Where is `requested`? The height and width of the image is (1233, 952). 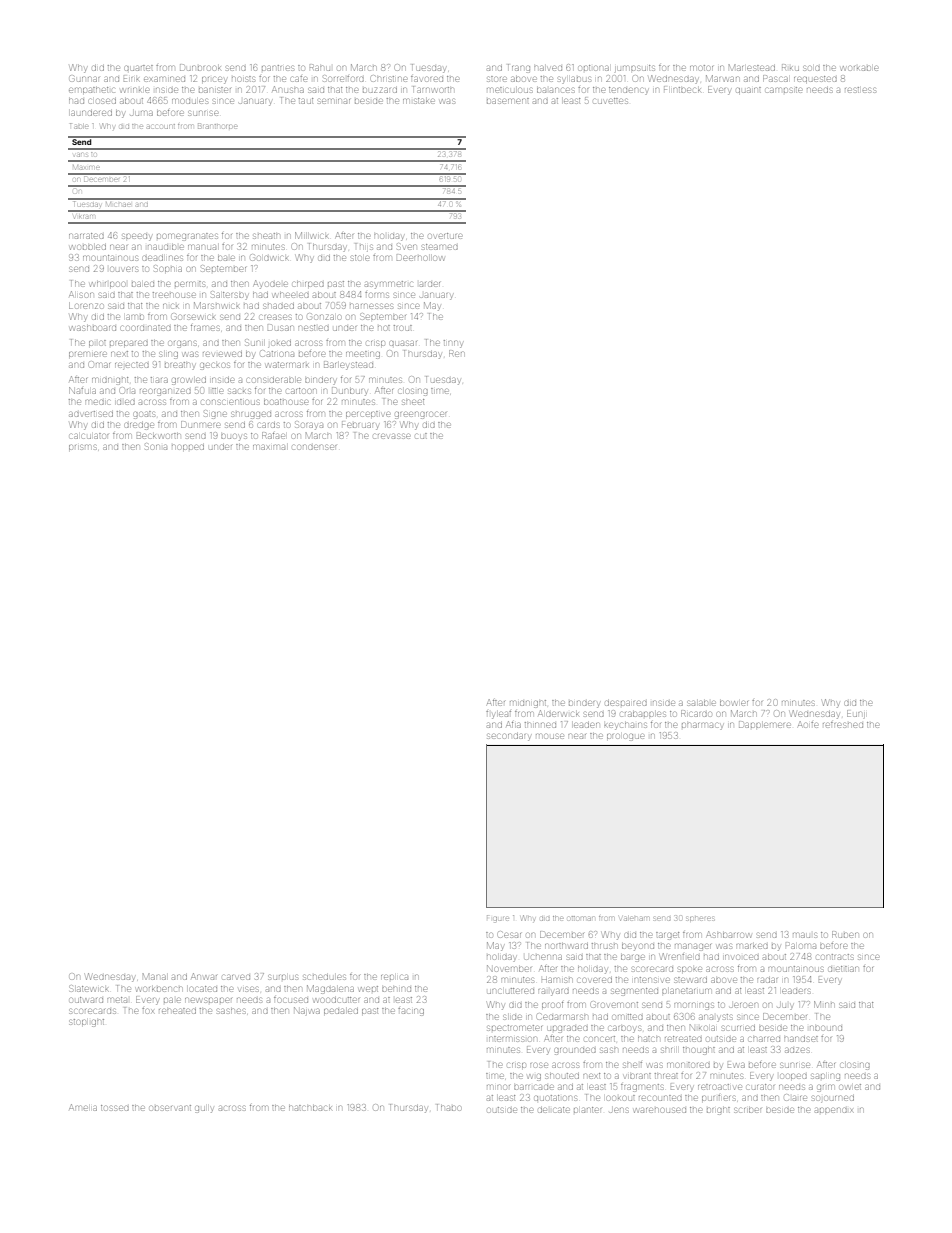 requested is located at coordinates (815, 79).
